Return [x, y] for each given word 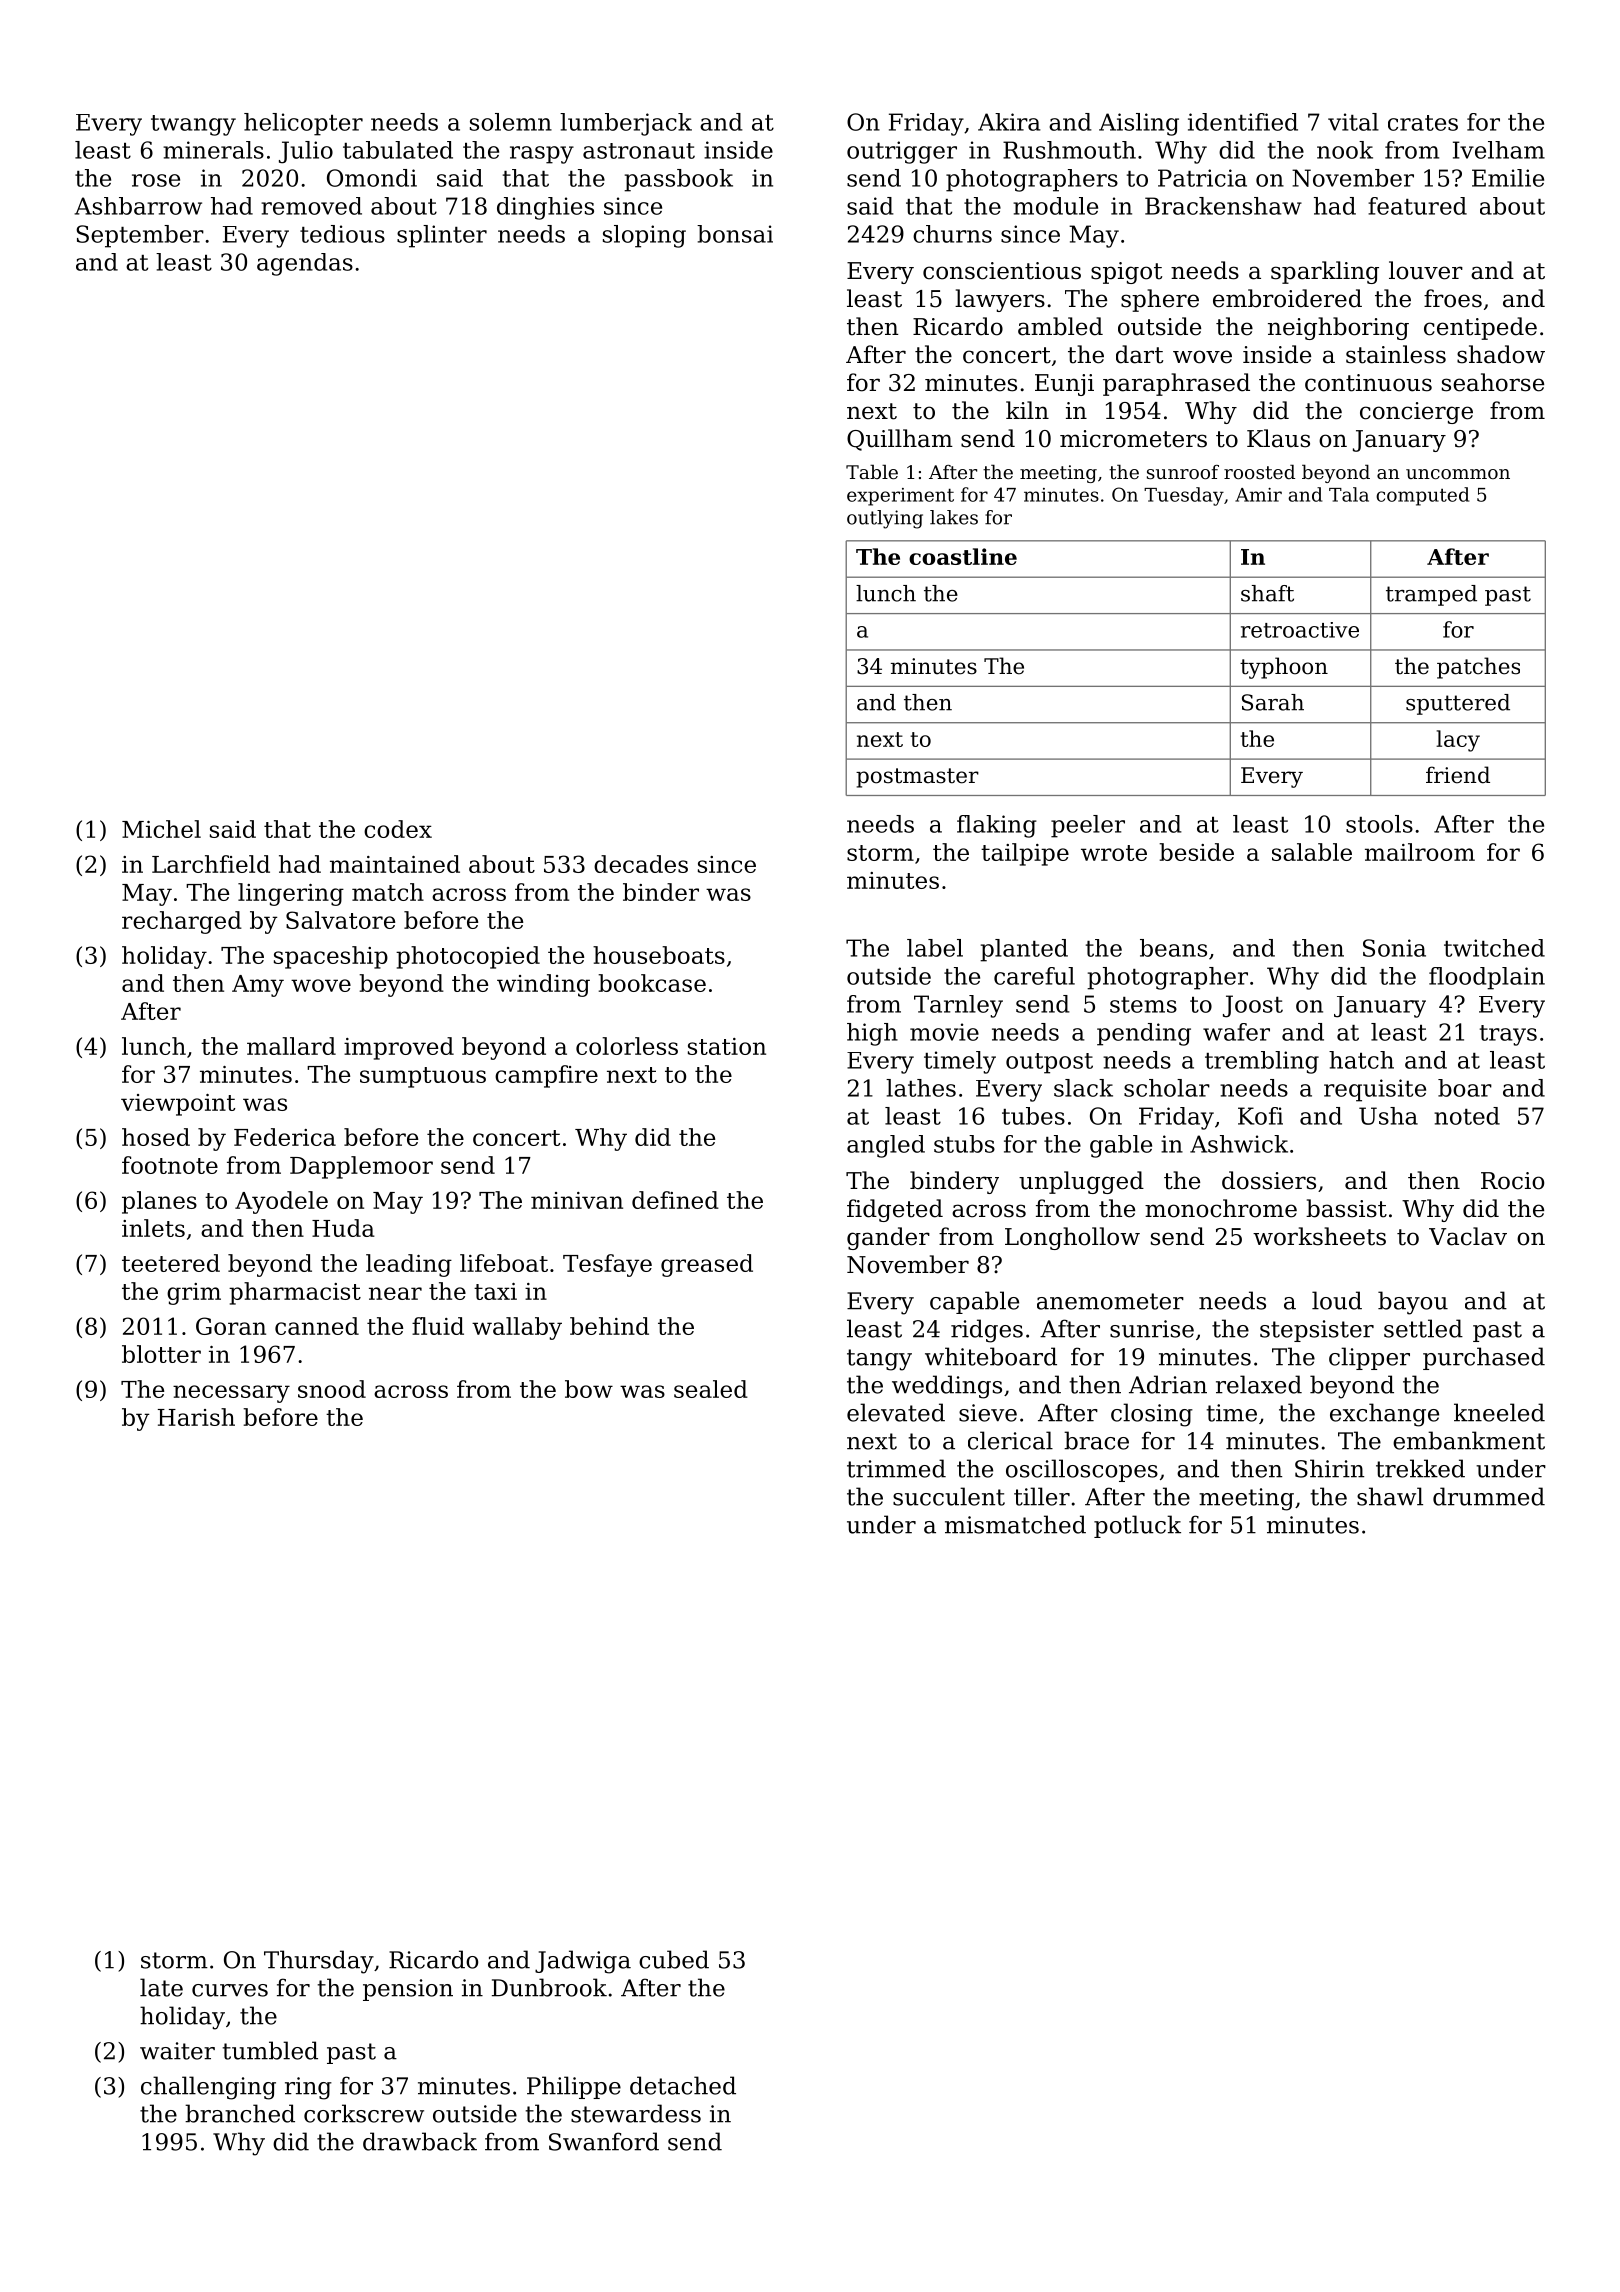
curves [230, 1990]
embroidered [1287, 298]
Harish [196, 1417]
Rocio [1512, 1181]
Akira [1009, 122]
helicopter [303, 124]
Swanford [604, 2141]
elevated [896, 1412]
